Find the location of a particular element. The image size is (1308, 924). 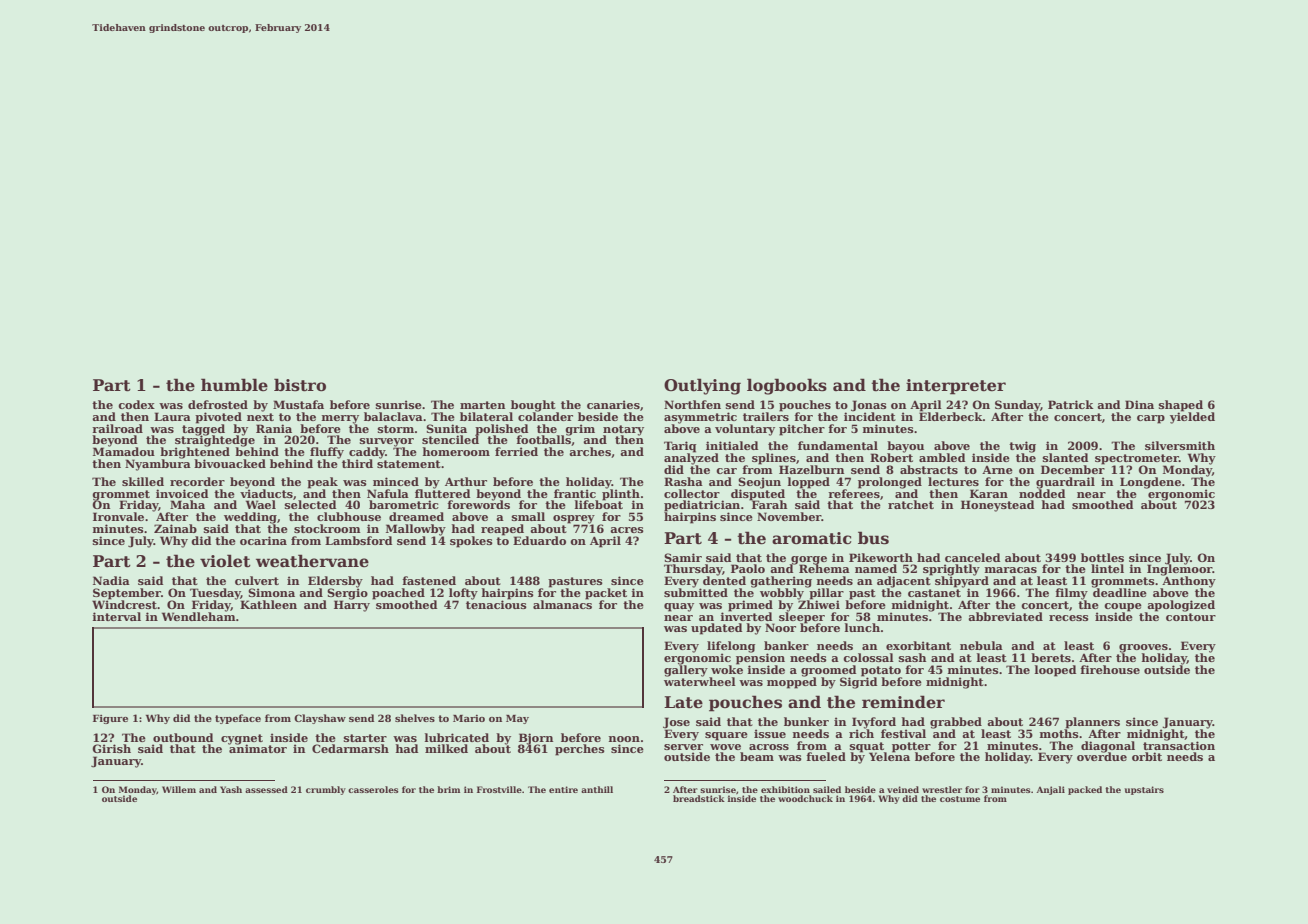

lunch is located at coordinates (862, 627).
